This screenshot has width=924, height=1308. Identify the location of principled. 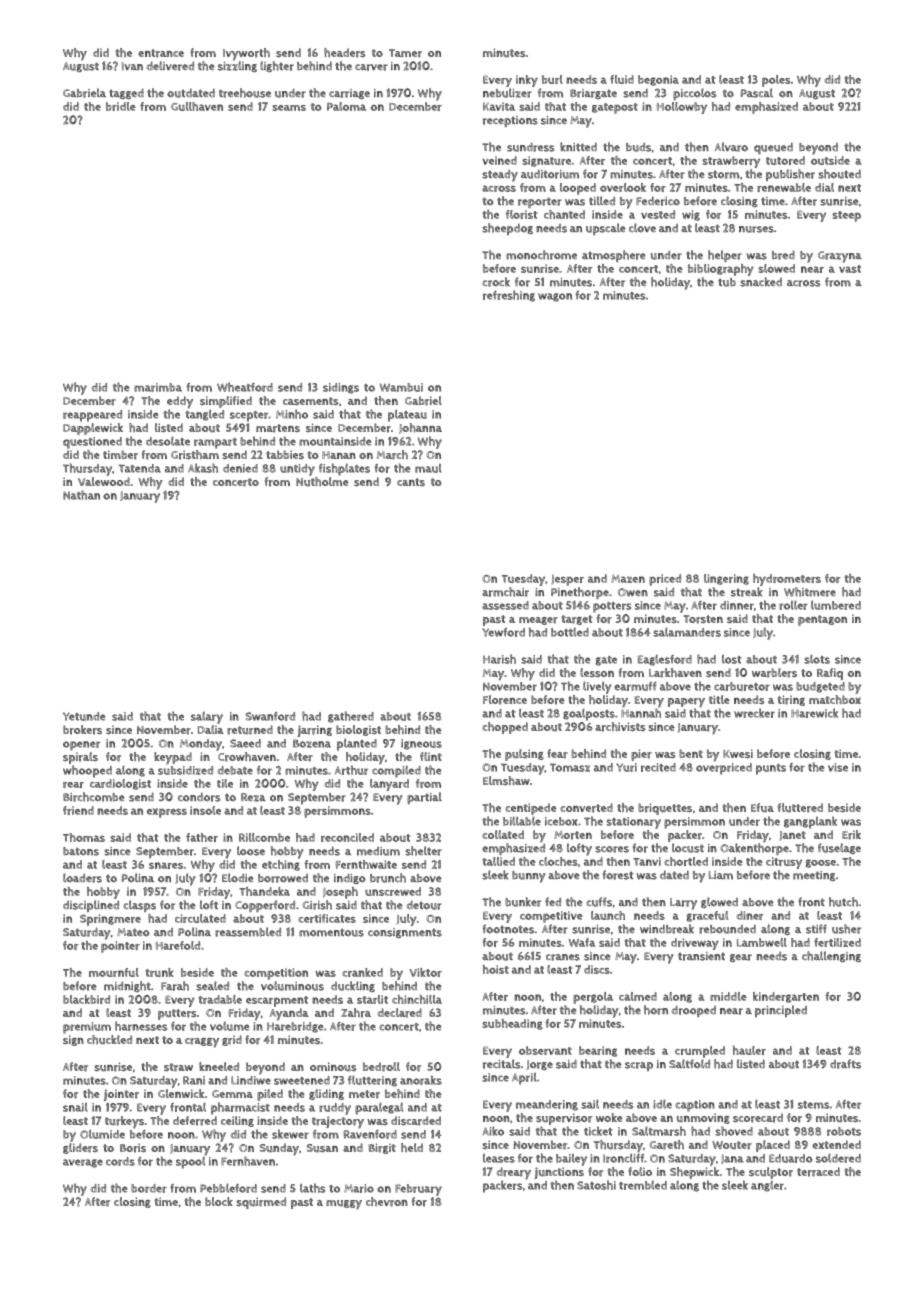
(781, 1011).
